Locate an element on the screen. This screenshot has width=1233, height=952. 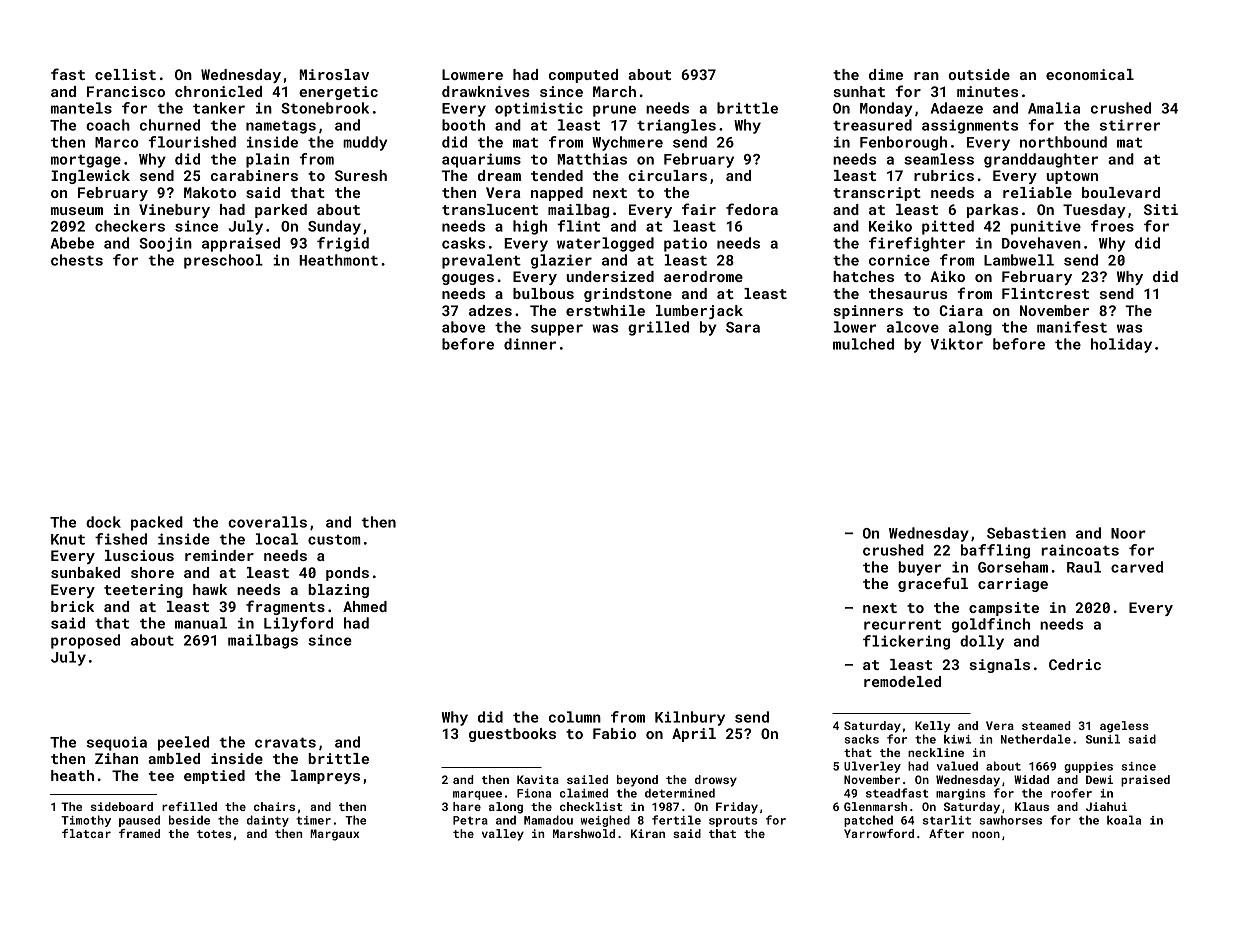
boulevard is located at coordinates (1121, 192).
